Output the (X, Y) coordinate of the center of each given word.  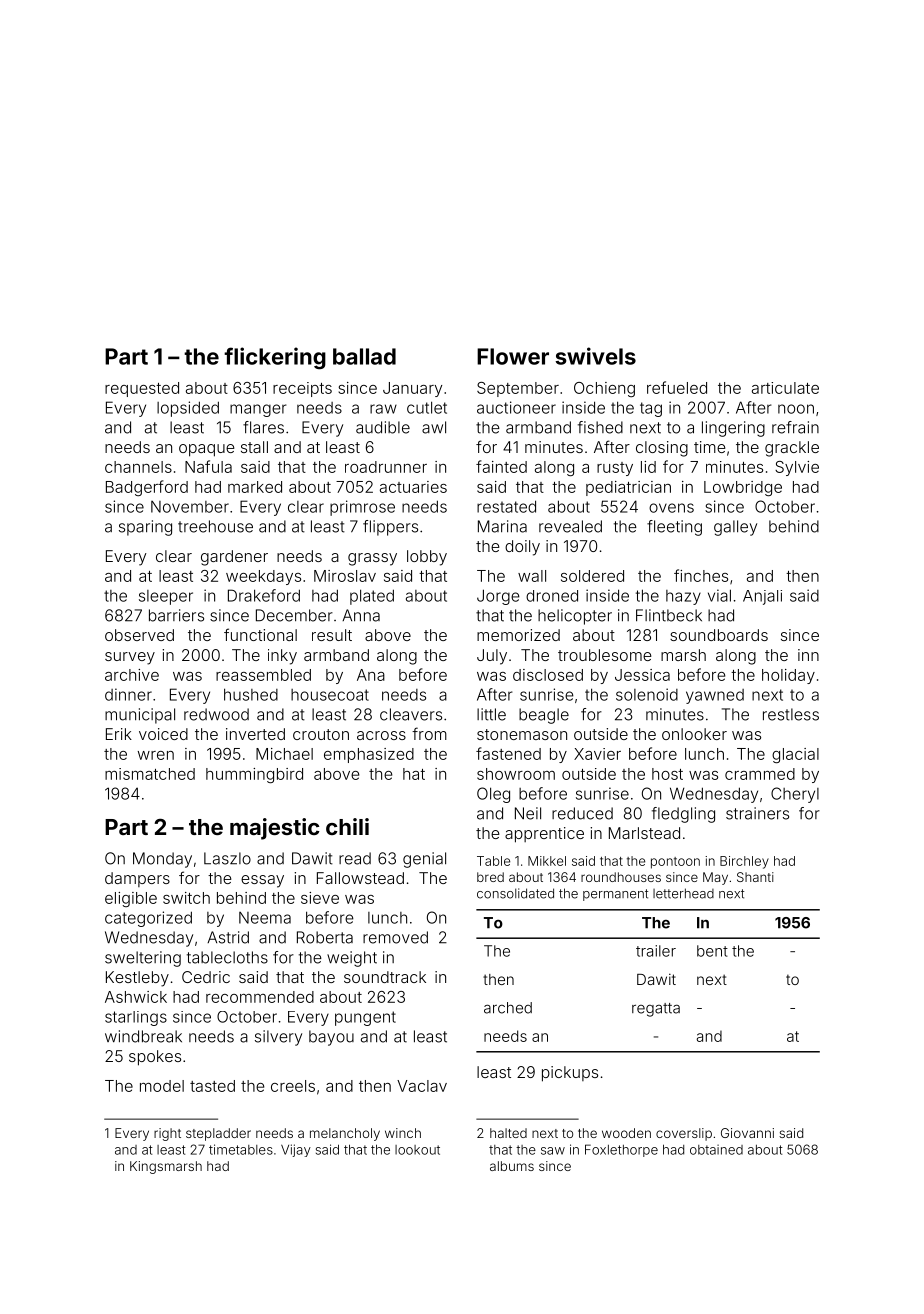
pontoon (675, 863)
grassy (372, 559)
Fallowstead (360, 878)
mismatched (150, 774)
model (162, 1086)
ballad (364, 356)
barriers (176, 615)
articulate (785, 388)
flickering (275, 358)
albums (512, 1166)
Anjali (762, 597)
